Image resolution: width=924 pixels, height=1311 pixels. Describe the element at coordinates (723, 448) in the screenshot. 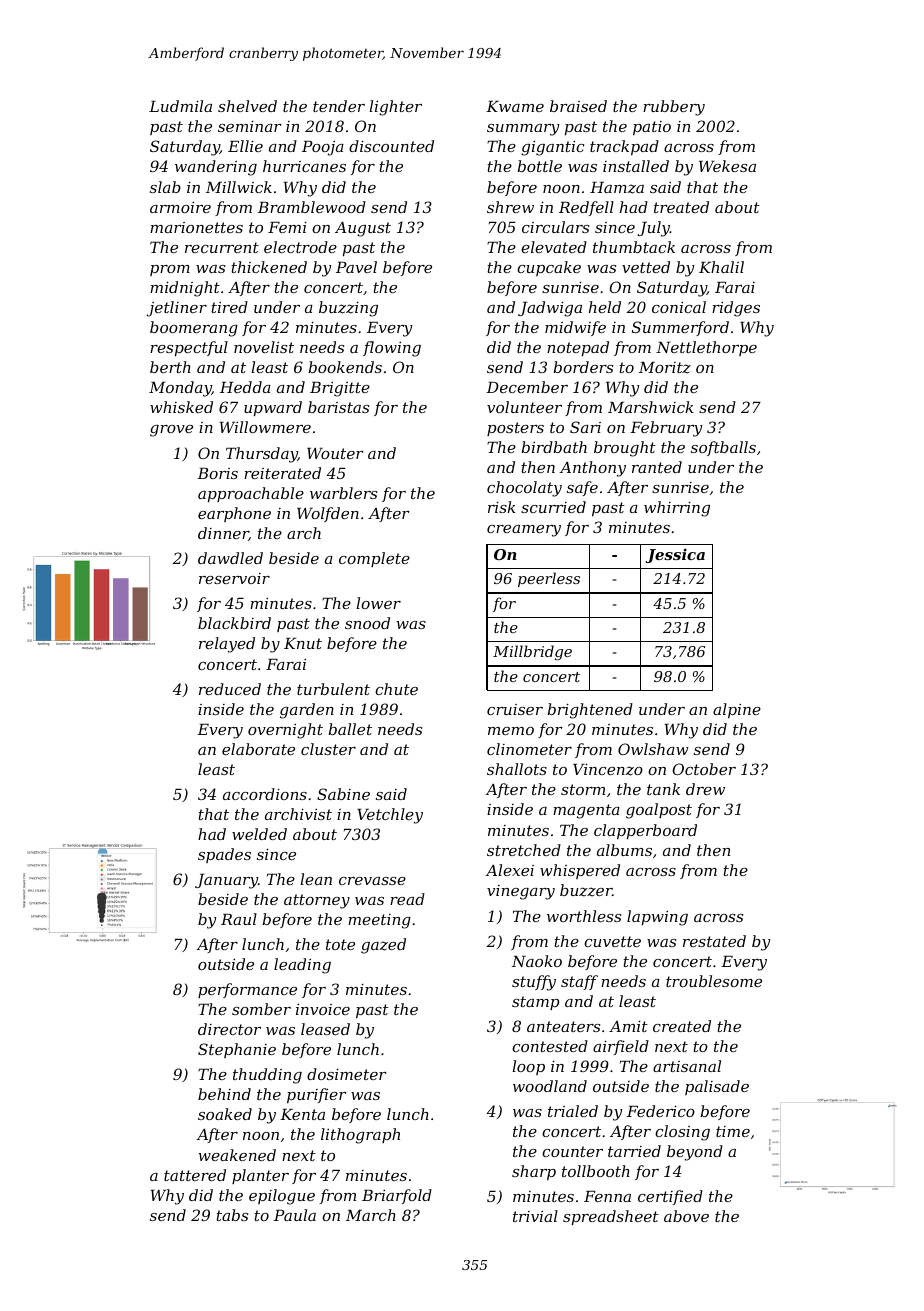

I see `softballs` at that location.
